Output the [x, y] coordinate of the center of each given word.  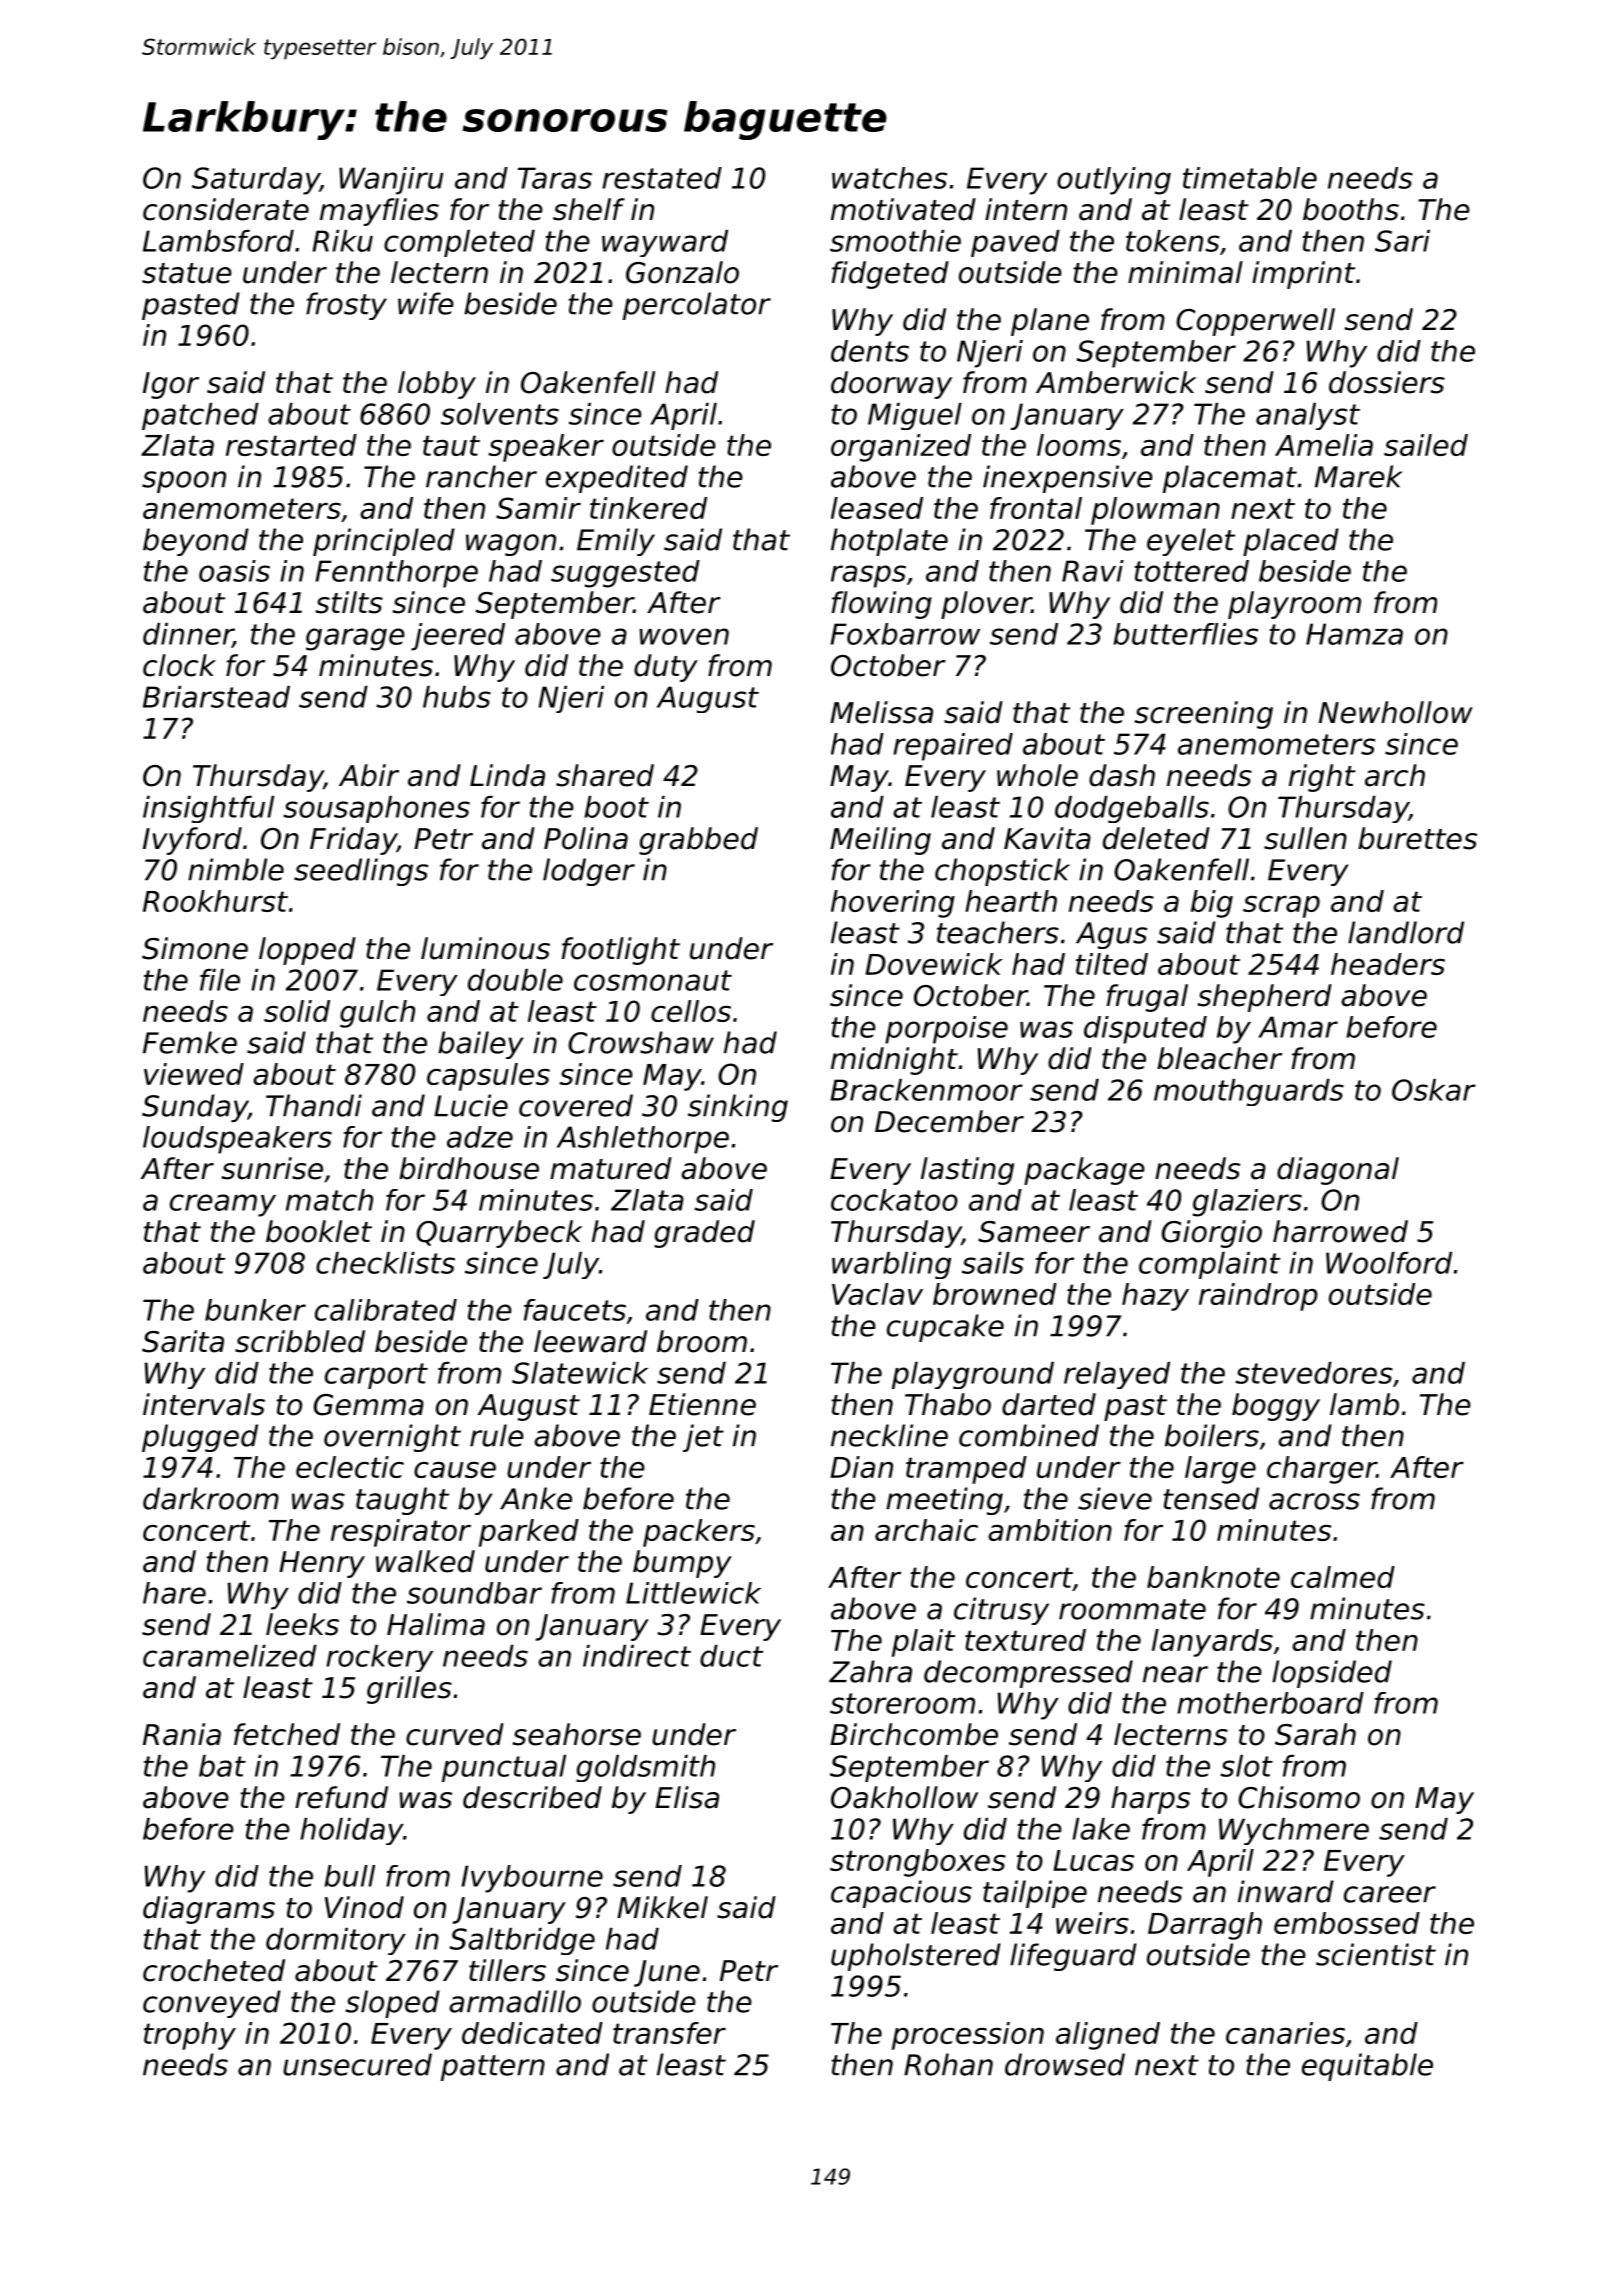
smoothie [895, 241]
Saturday [256, 181]
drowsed [1065, 2064]
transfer [669, 2033]
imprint [1303, 275]
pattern [493, 2068]
